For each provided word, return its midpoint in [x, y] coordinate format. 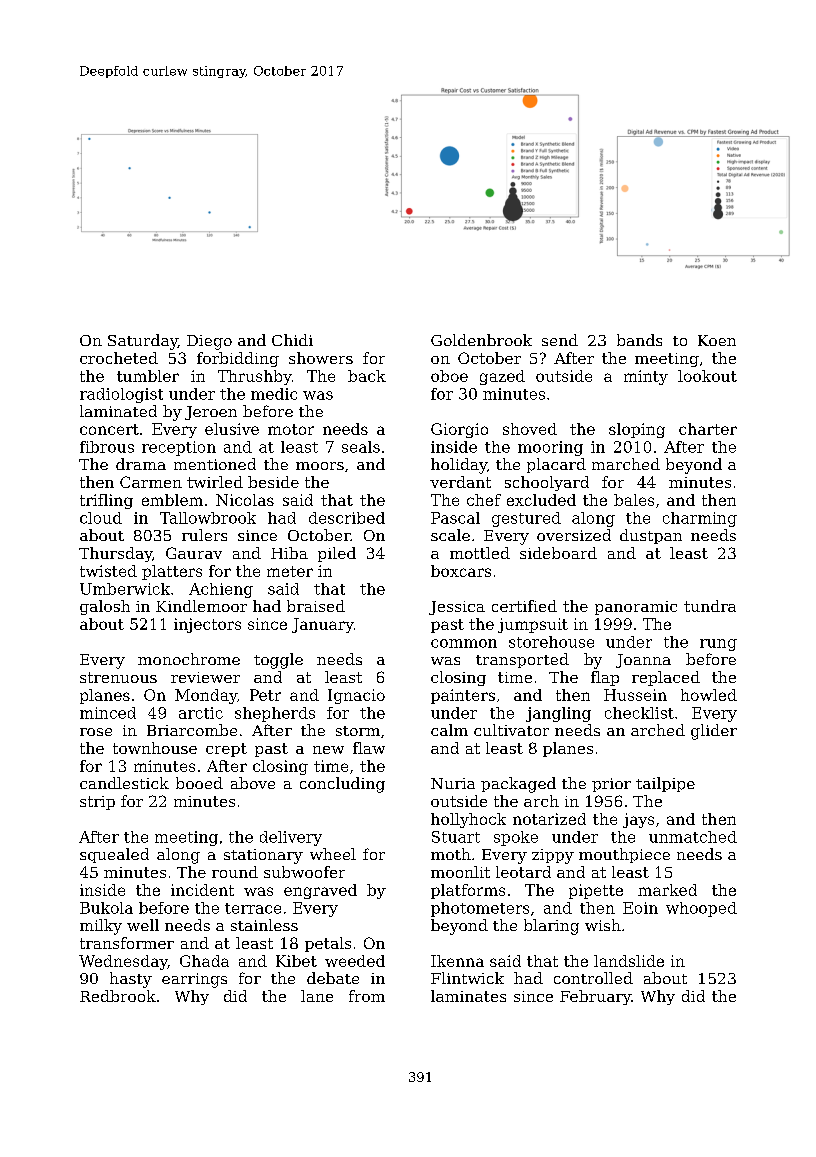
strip [97, 803]
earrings [194, 980]
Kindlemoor [201, 606]
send [560, 340]
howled [709, 695]
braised [316, 606]
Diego [209, 342]
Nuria [453, 783]
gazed [502, 377]
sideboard [558, 553]
